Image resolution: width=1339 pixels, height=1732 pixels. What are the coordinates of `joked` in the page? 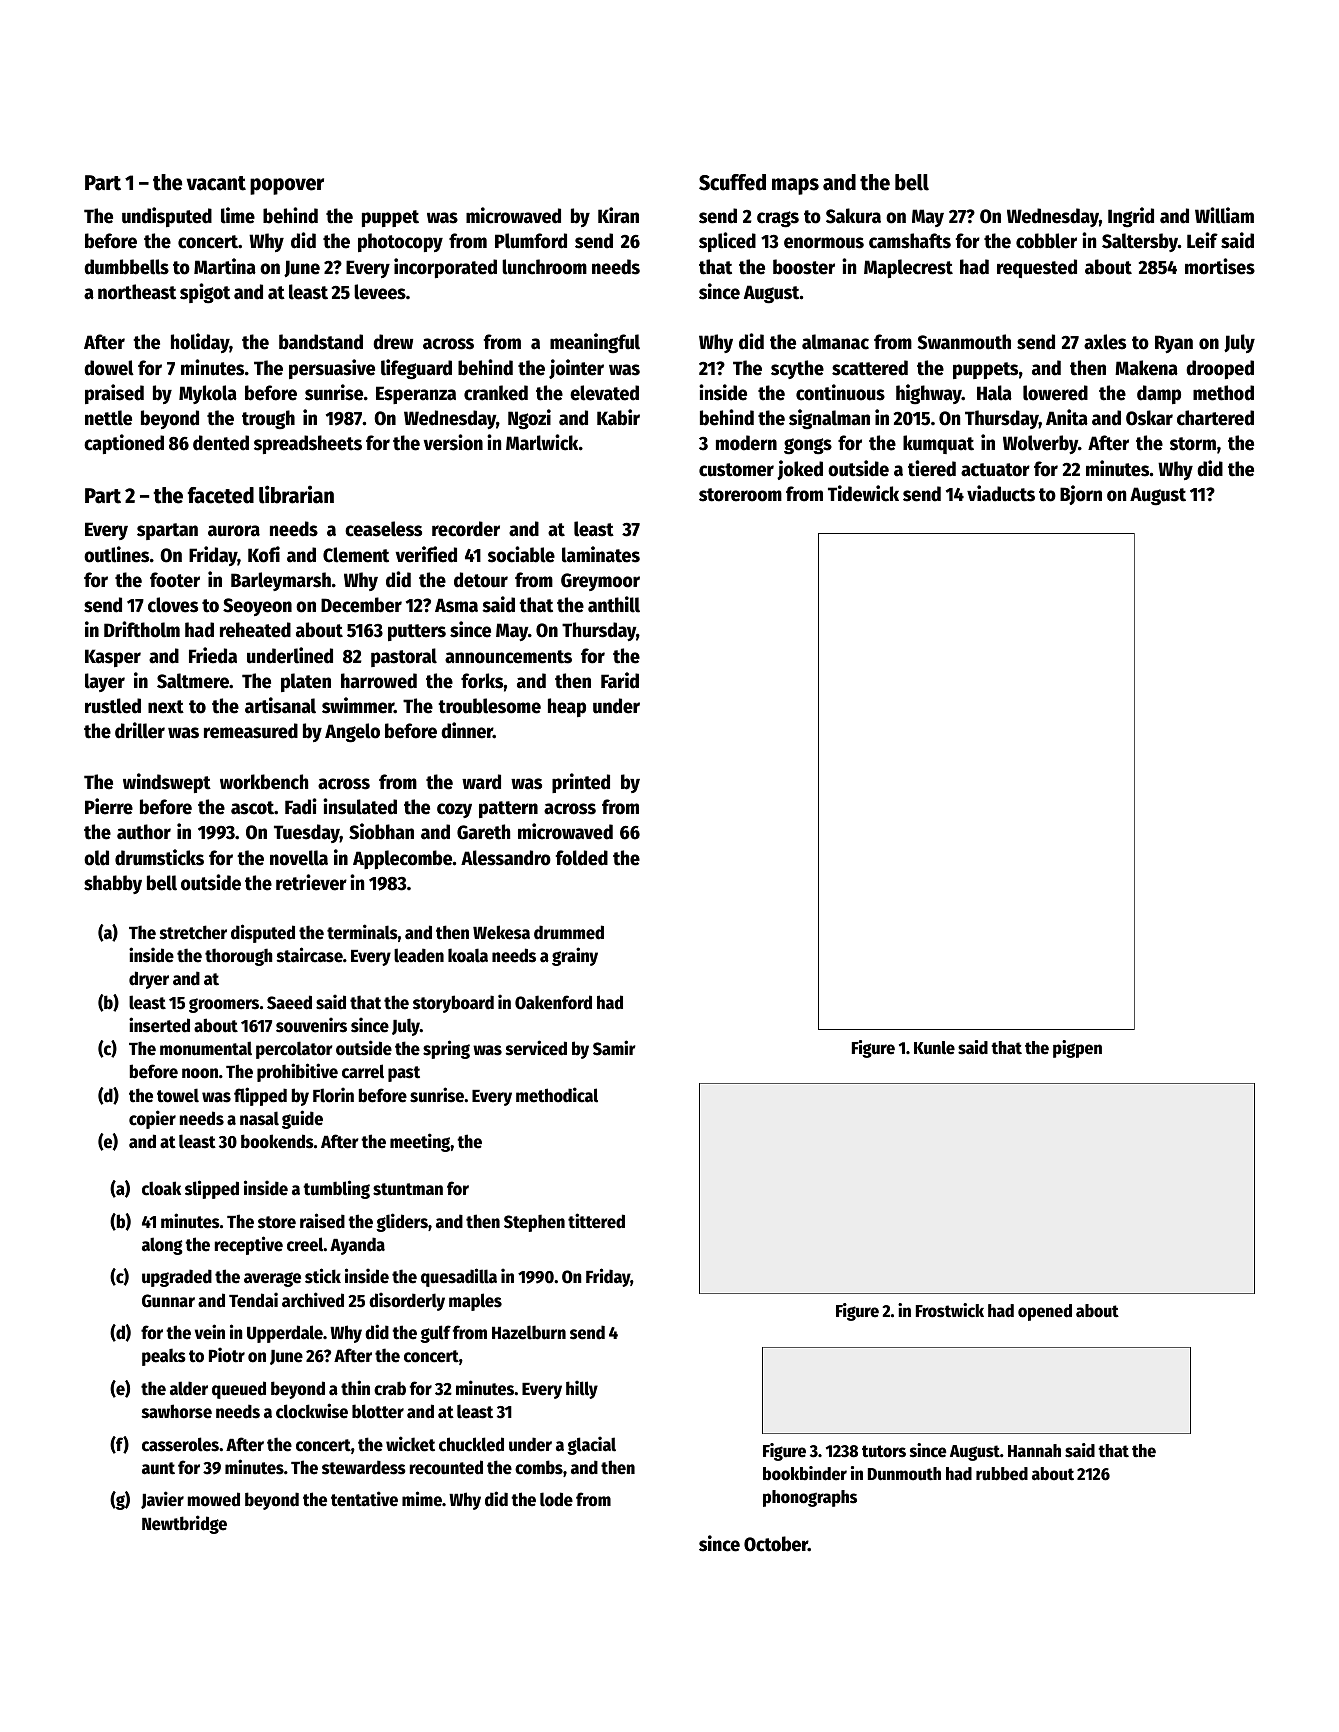 It's located at (800, 470).
